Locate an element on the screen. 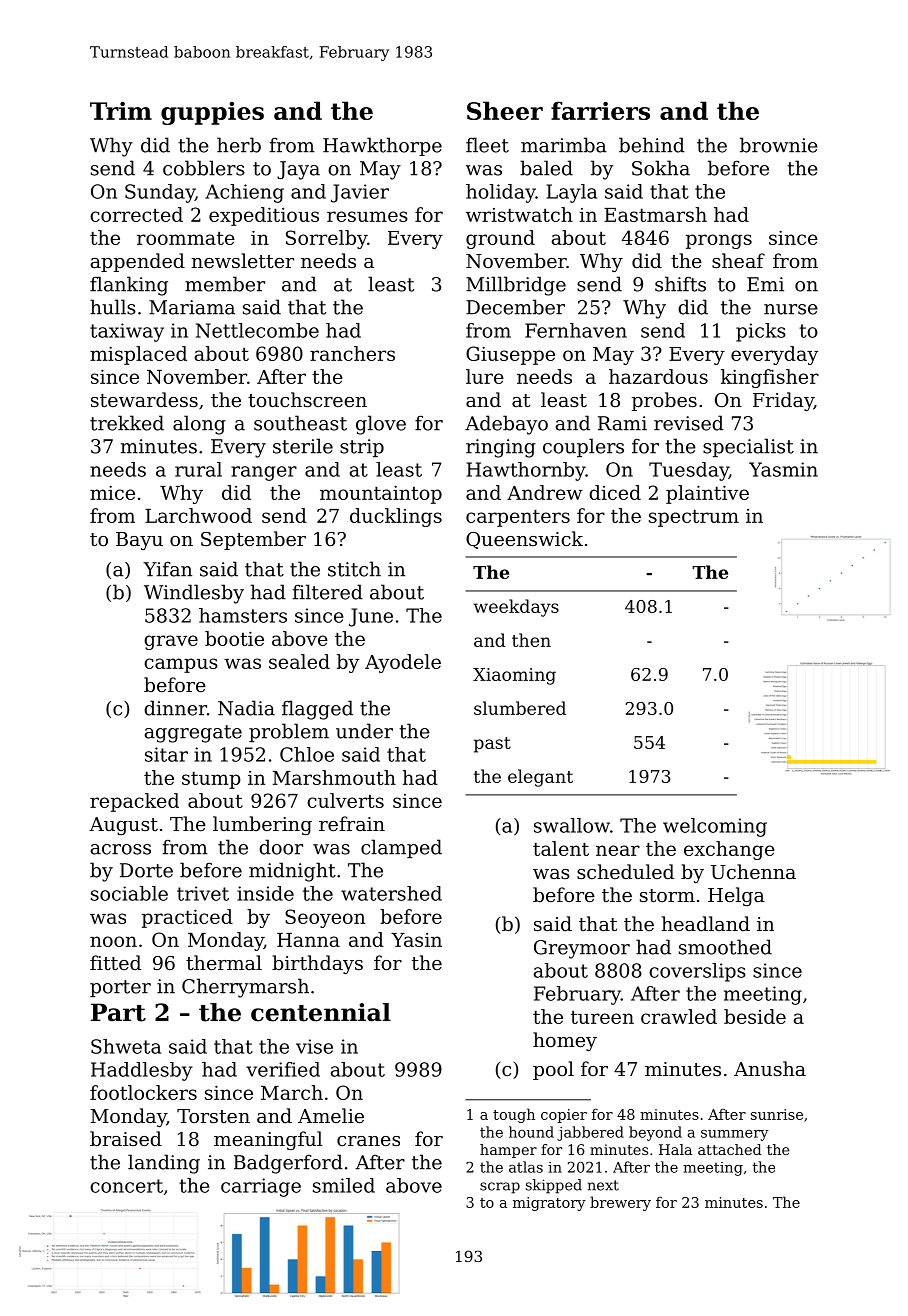 The height and width of the screenshot is (1316, 908). stewardess is located at coordinates (144, 399).
